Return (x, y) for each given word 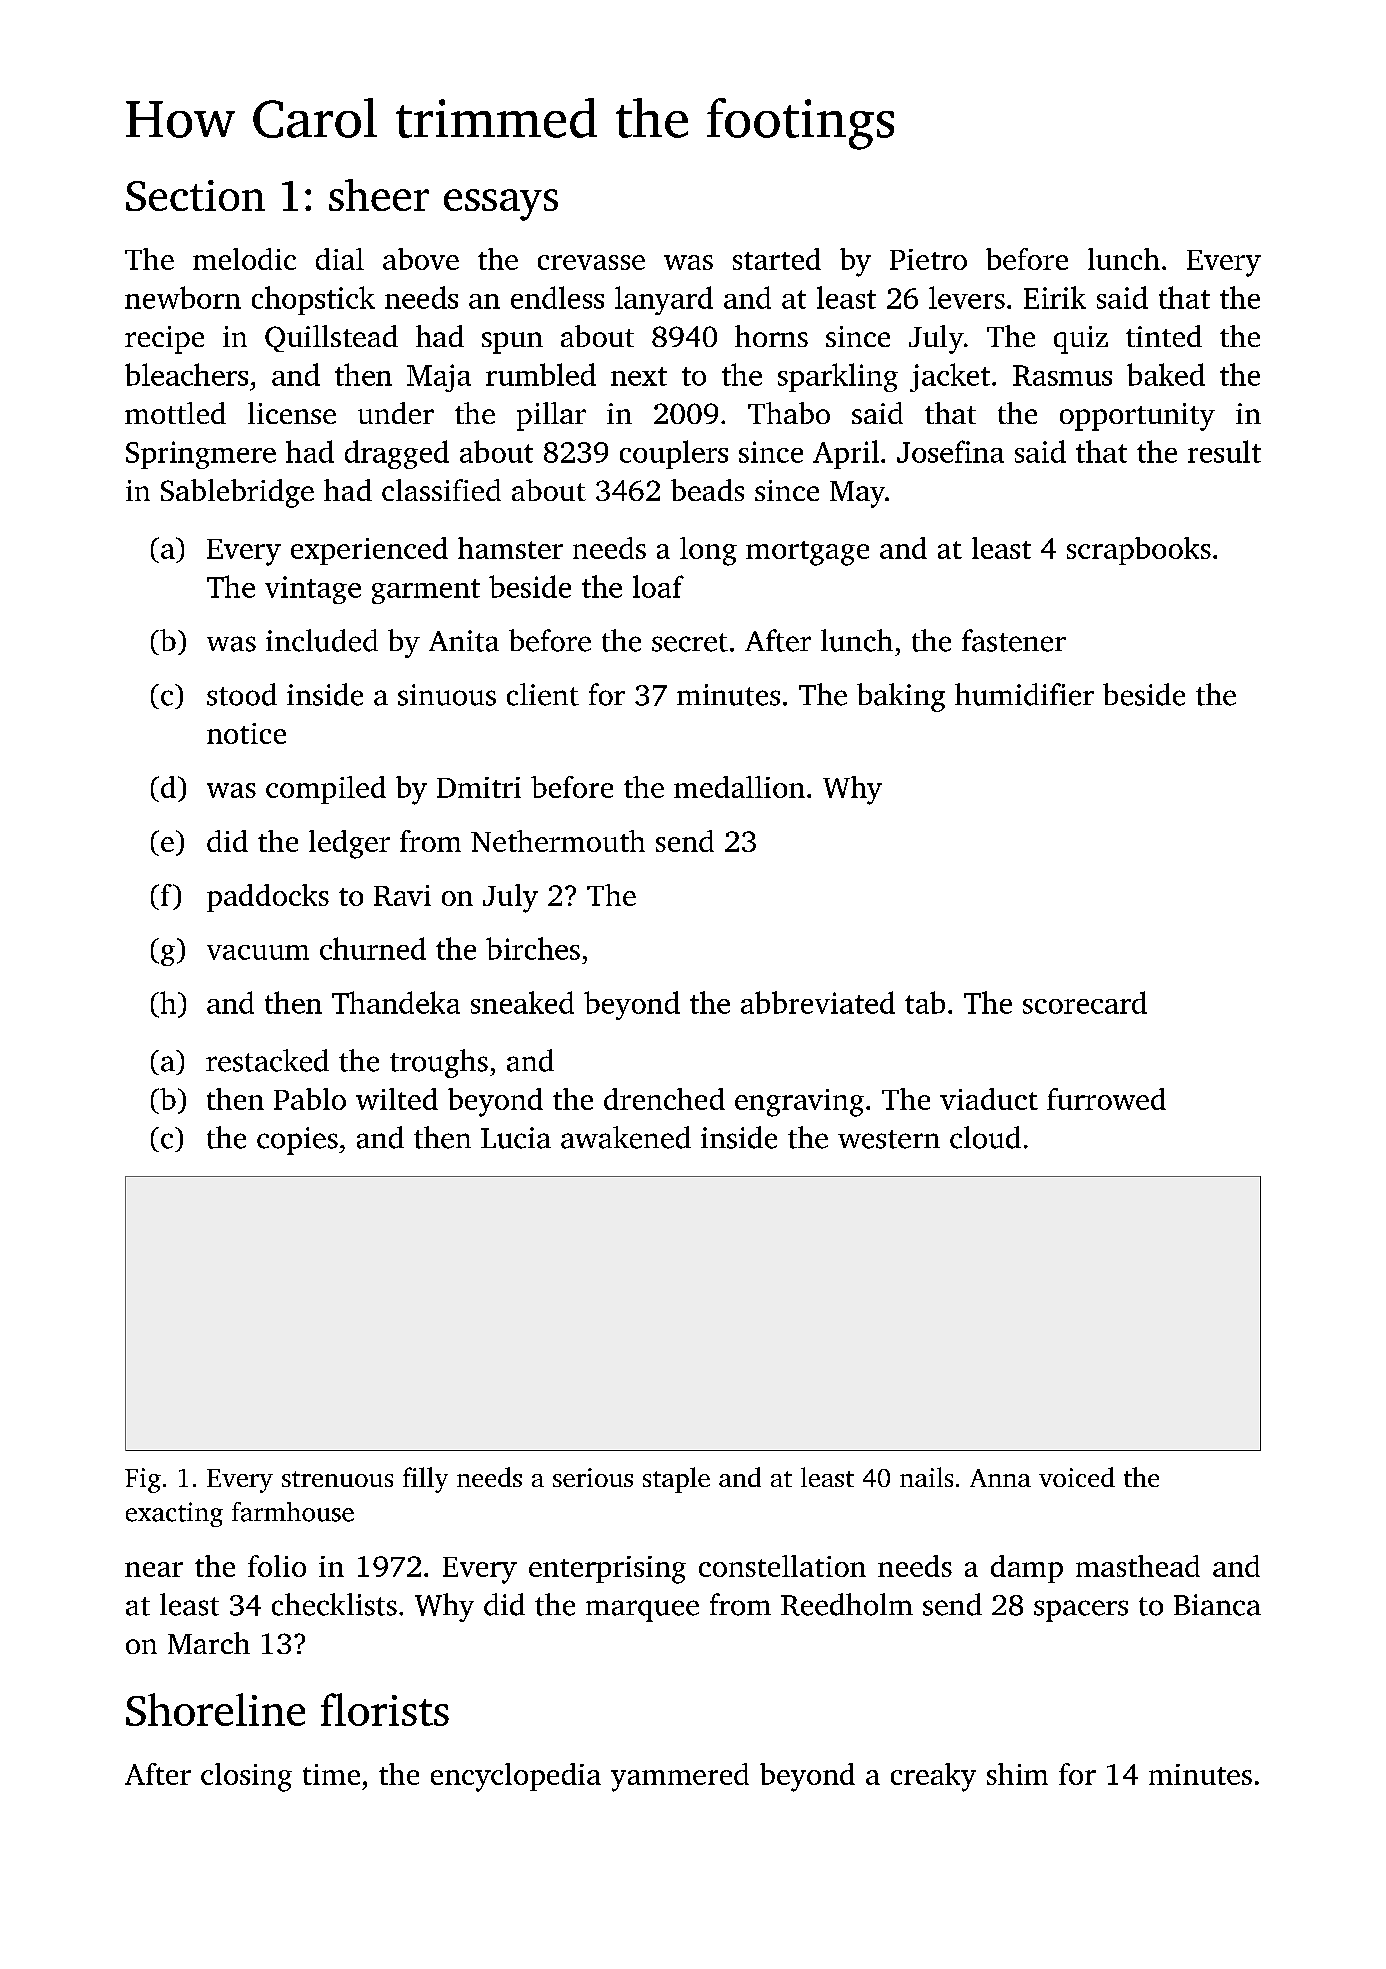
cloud (985, 1137)
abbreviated (818, 1002)
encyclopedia (516, 1777)
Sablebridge (237, 493)
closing (246, 1777)
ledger (349, 844)
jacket (950, 377)
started (777, 259)
